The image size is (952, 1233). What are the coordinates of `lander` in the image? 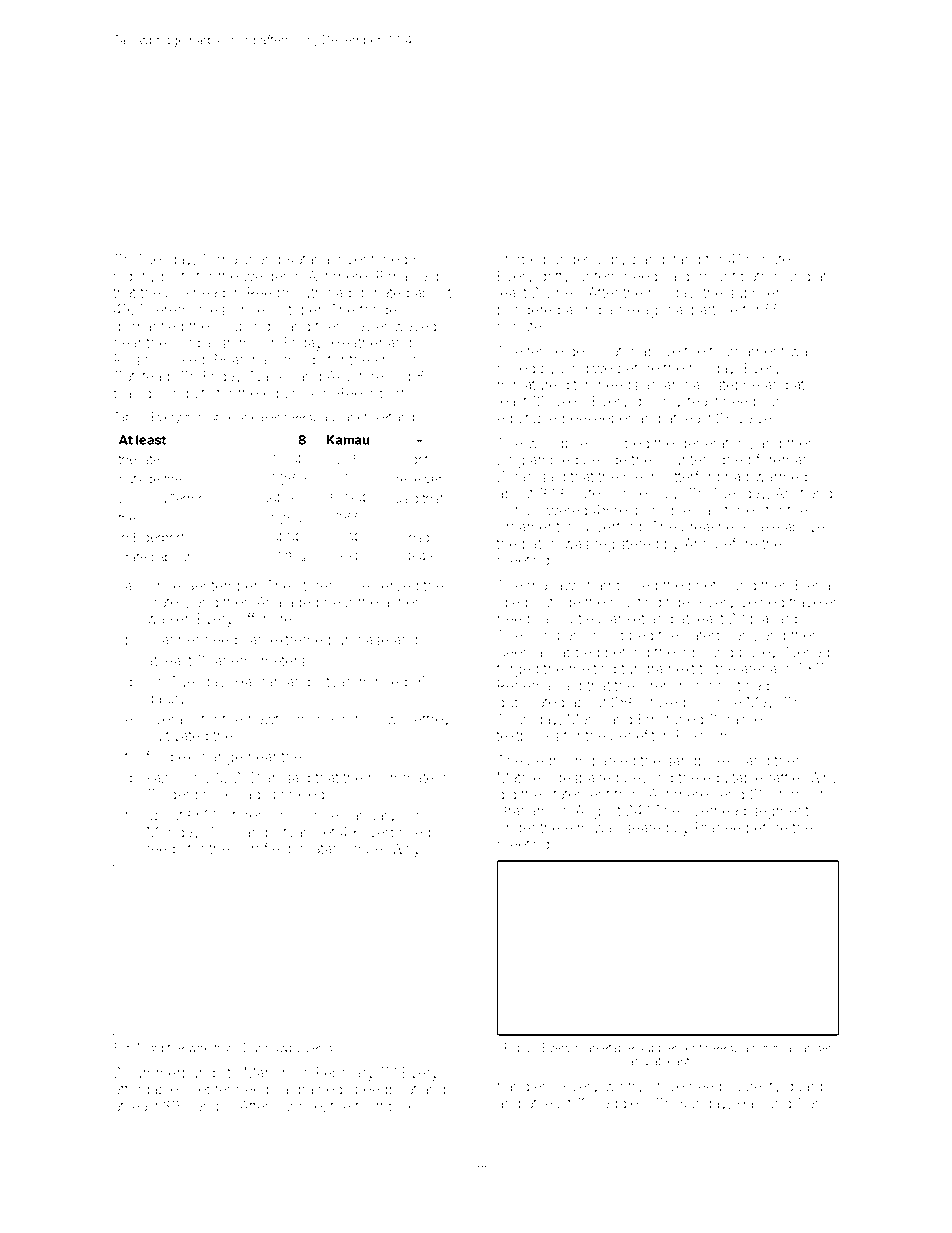 It's located at (815, 1047).
